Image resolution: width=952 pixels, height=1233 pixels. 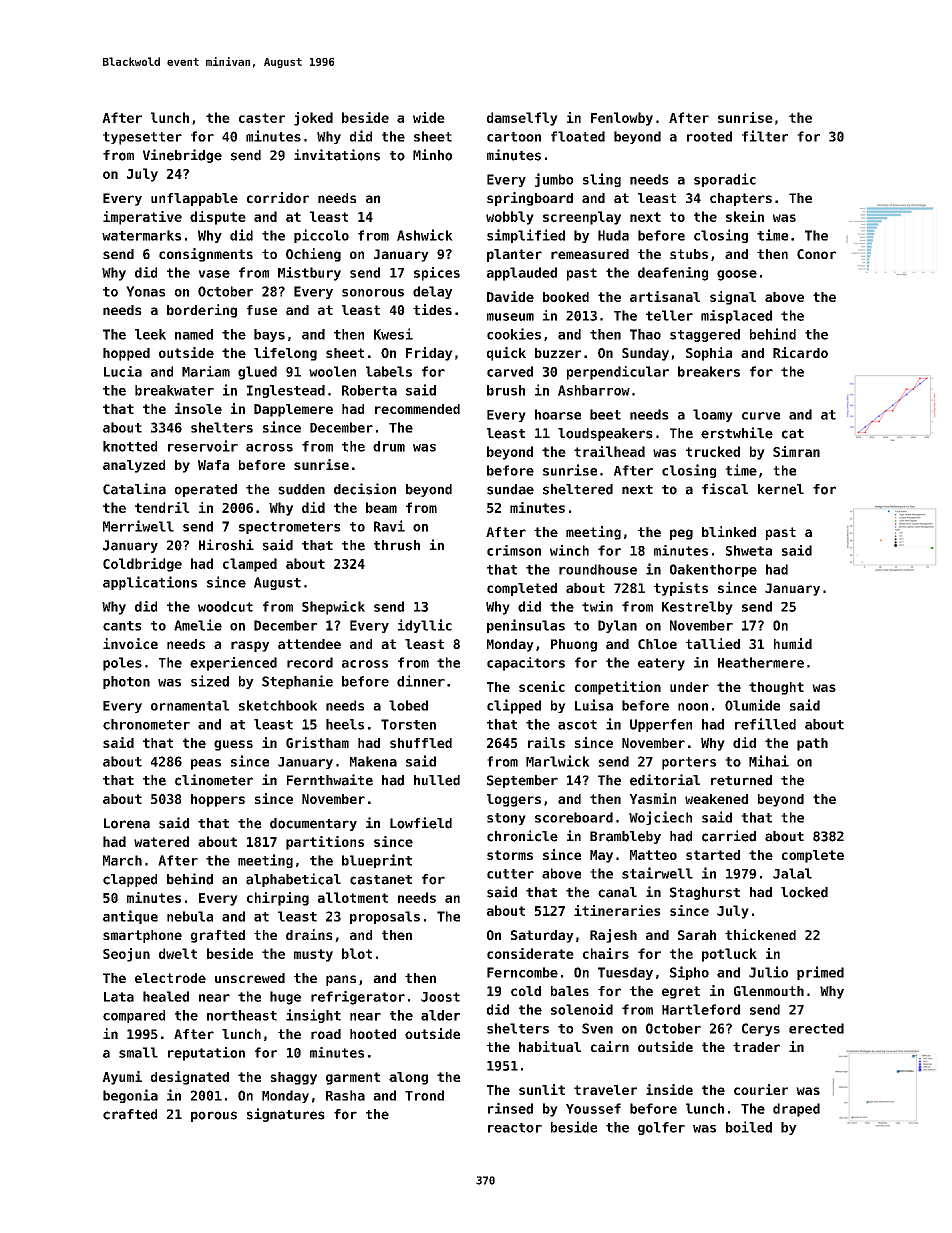 What do you see at coordinates (796, 1110) in the document?
I see `draped` at bounding box center [796, 1110].
